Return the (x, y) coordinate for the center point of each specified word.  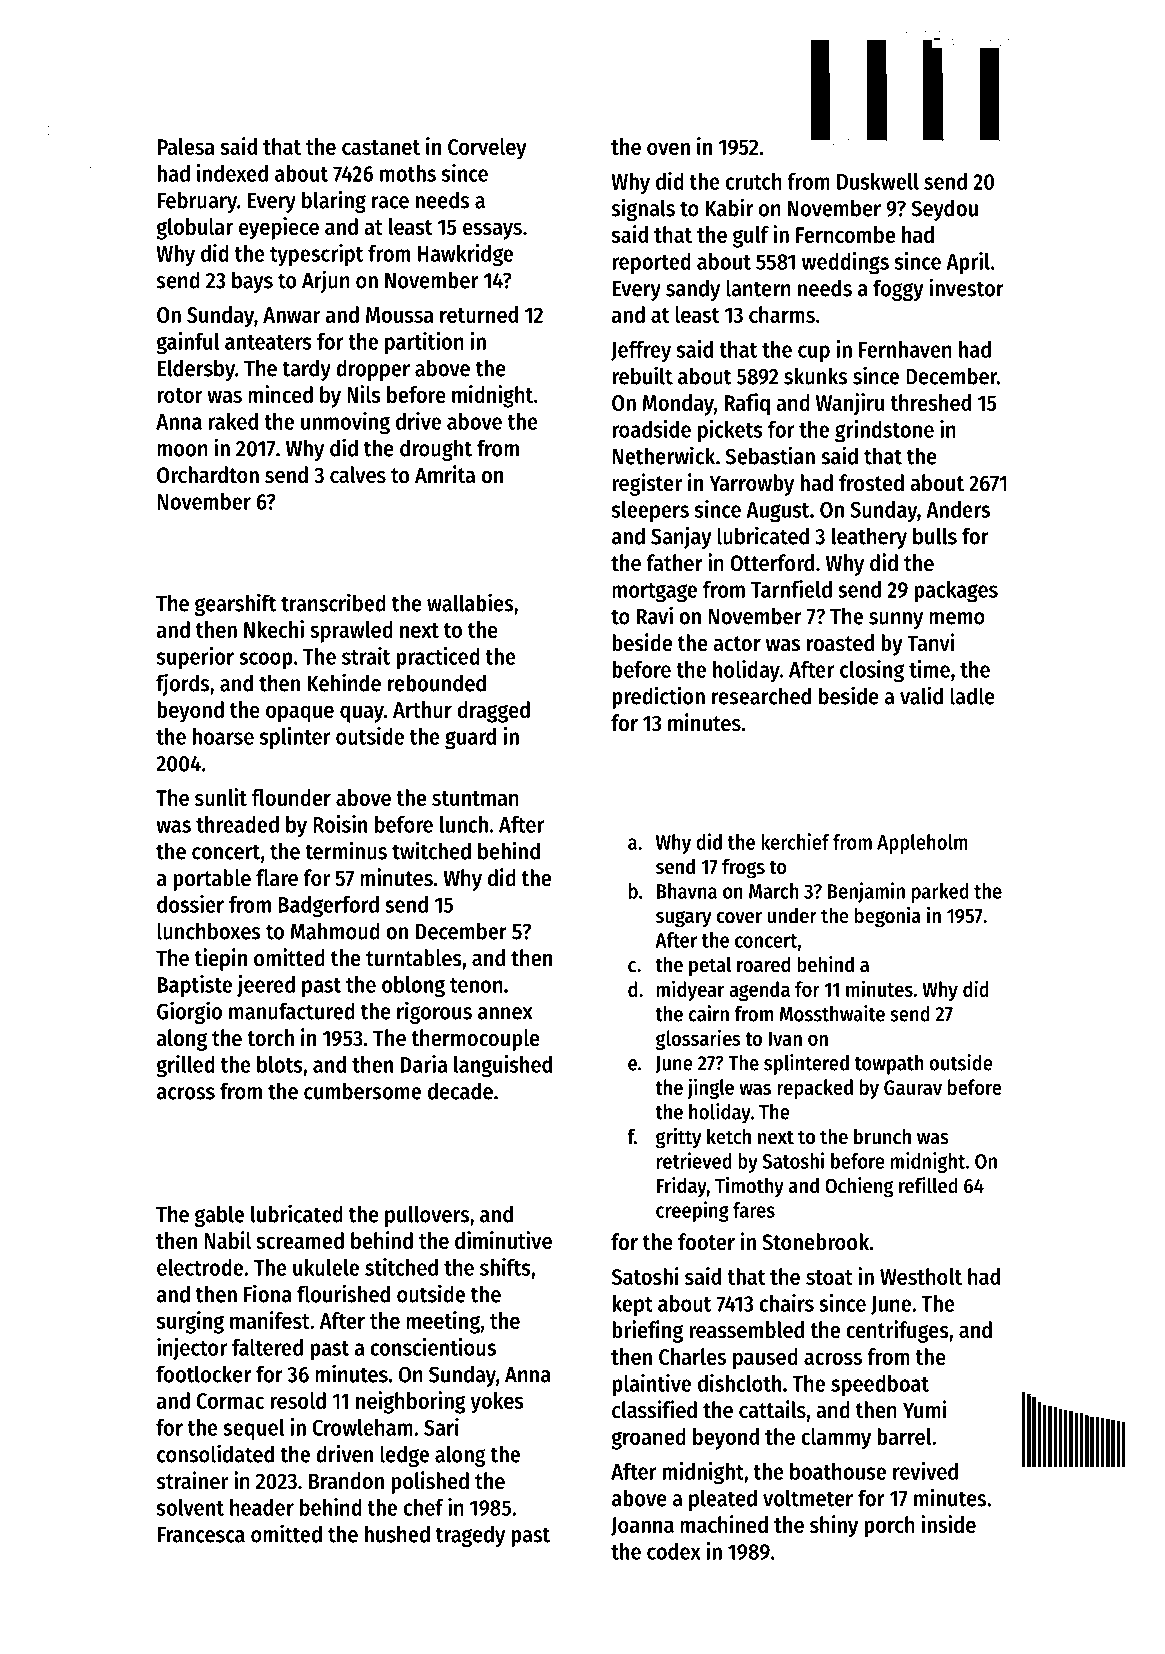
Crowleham (362, 1427)
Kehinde (344, 682)
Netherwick (664, 455)
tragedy (470, 1536)
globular (194, 229)
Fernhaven (905, 349)
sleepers (650, 511)
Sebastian (770, 455)
